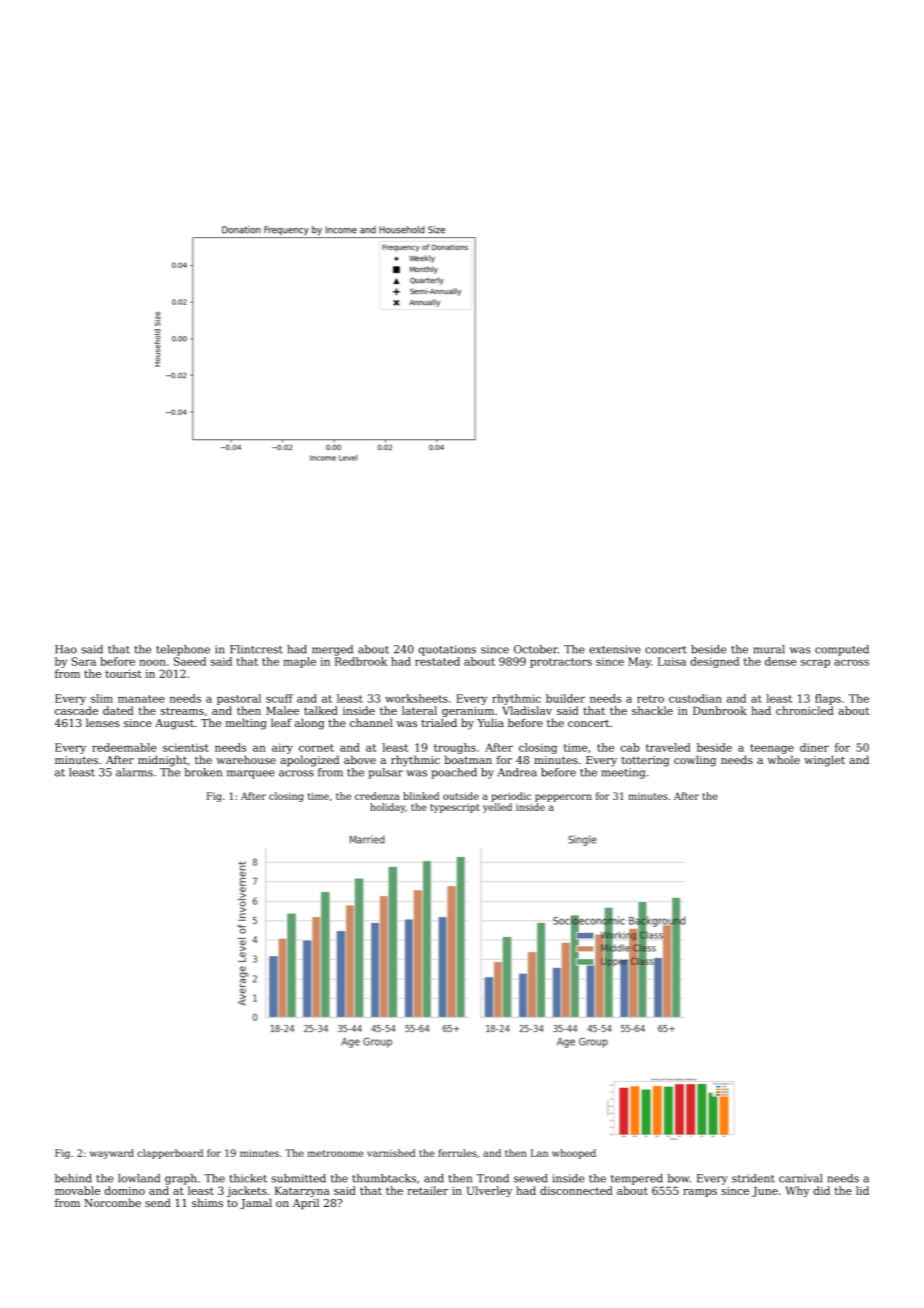 This screenshot has width=924, height=1308. Describe the element at coordinates (497, 808) in the screenshot. I see `yelled` at that location.
